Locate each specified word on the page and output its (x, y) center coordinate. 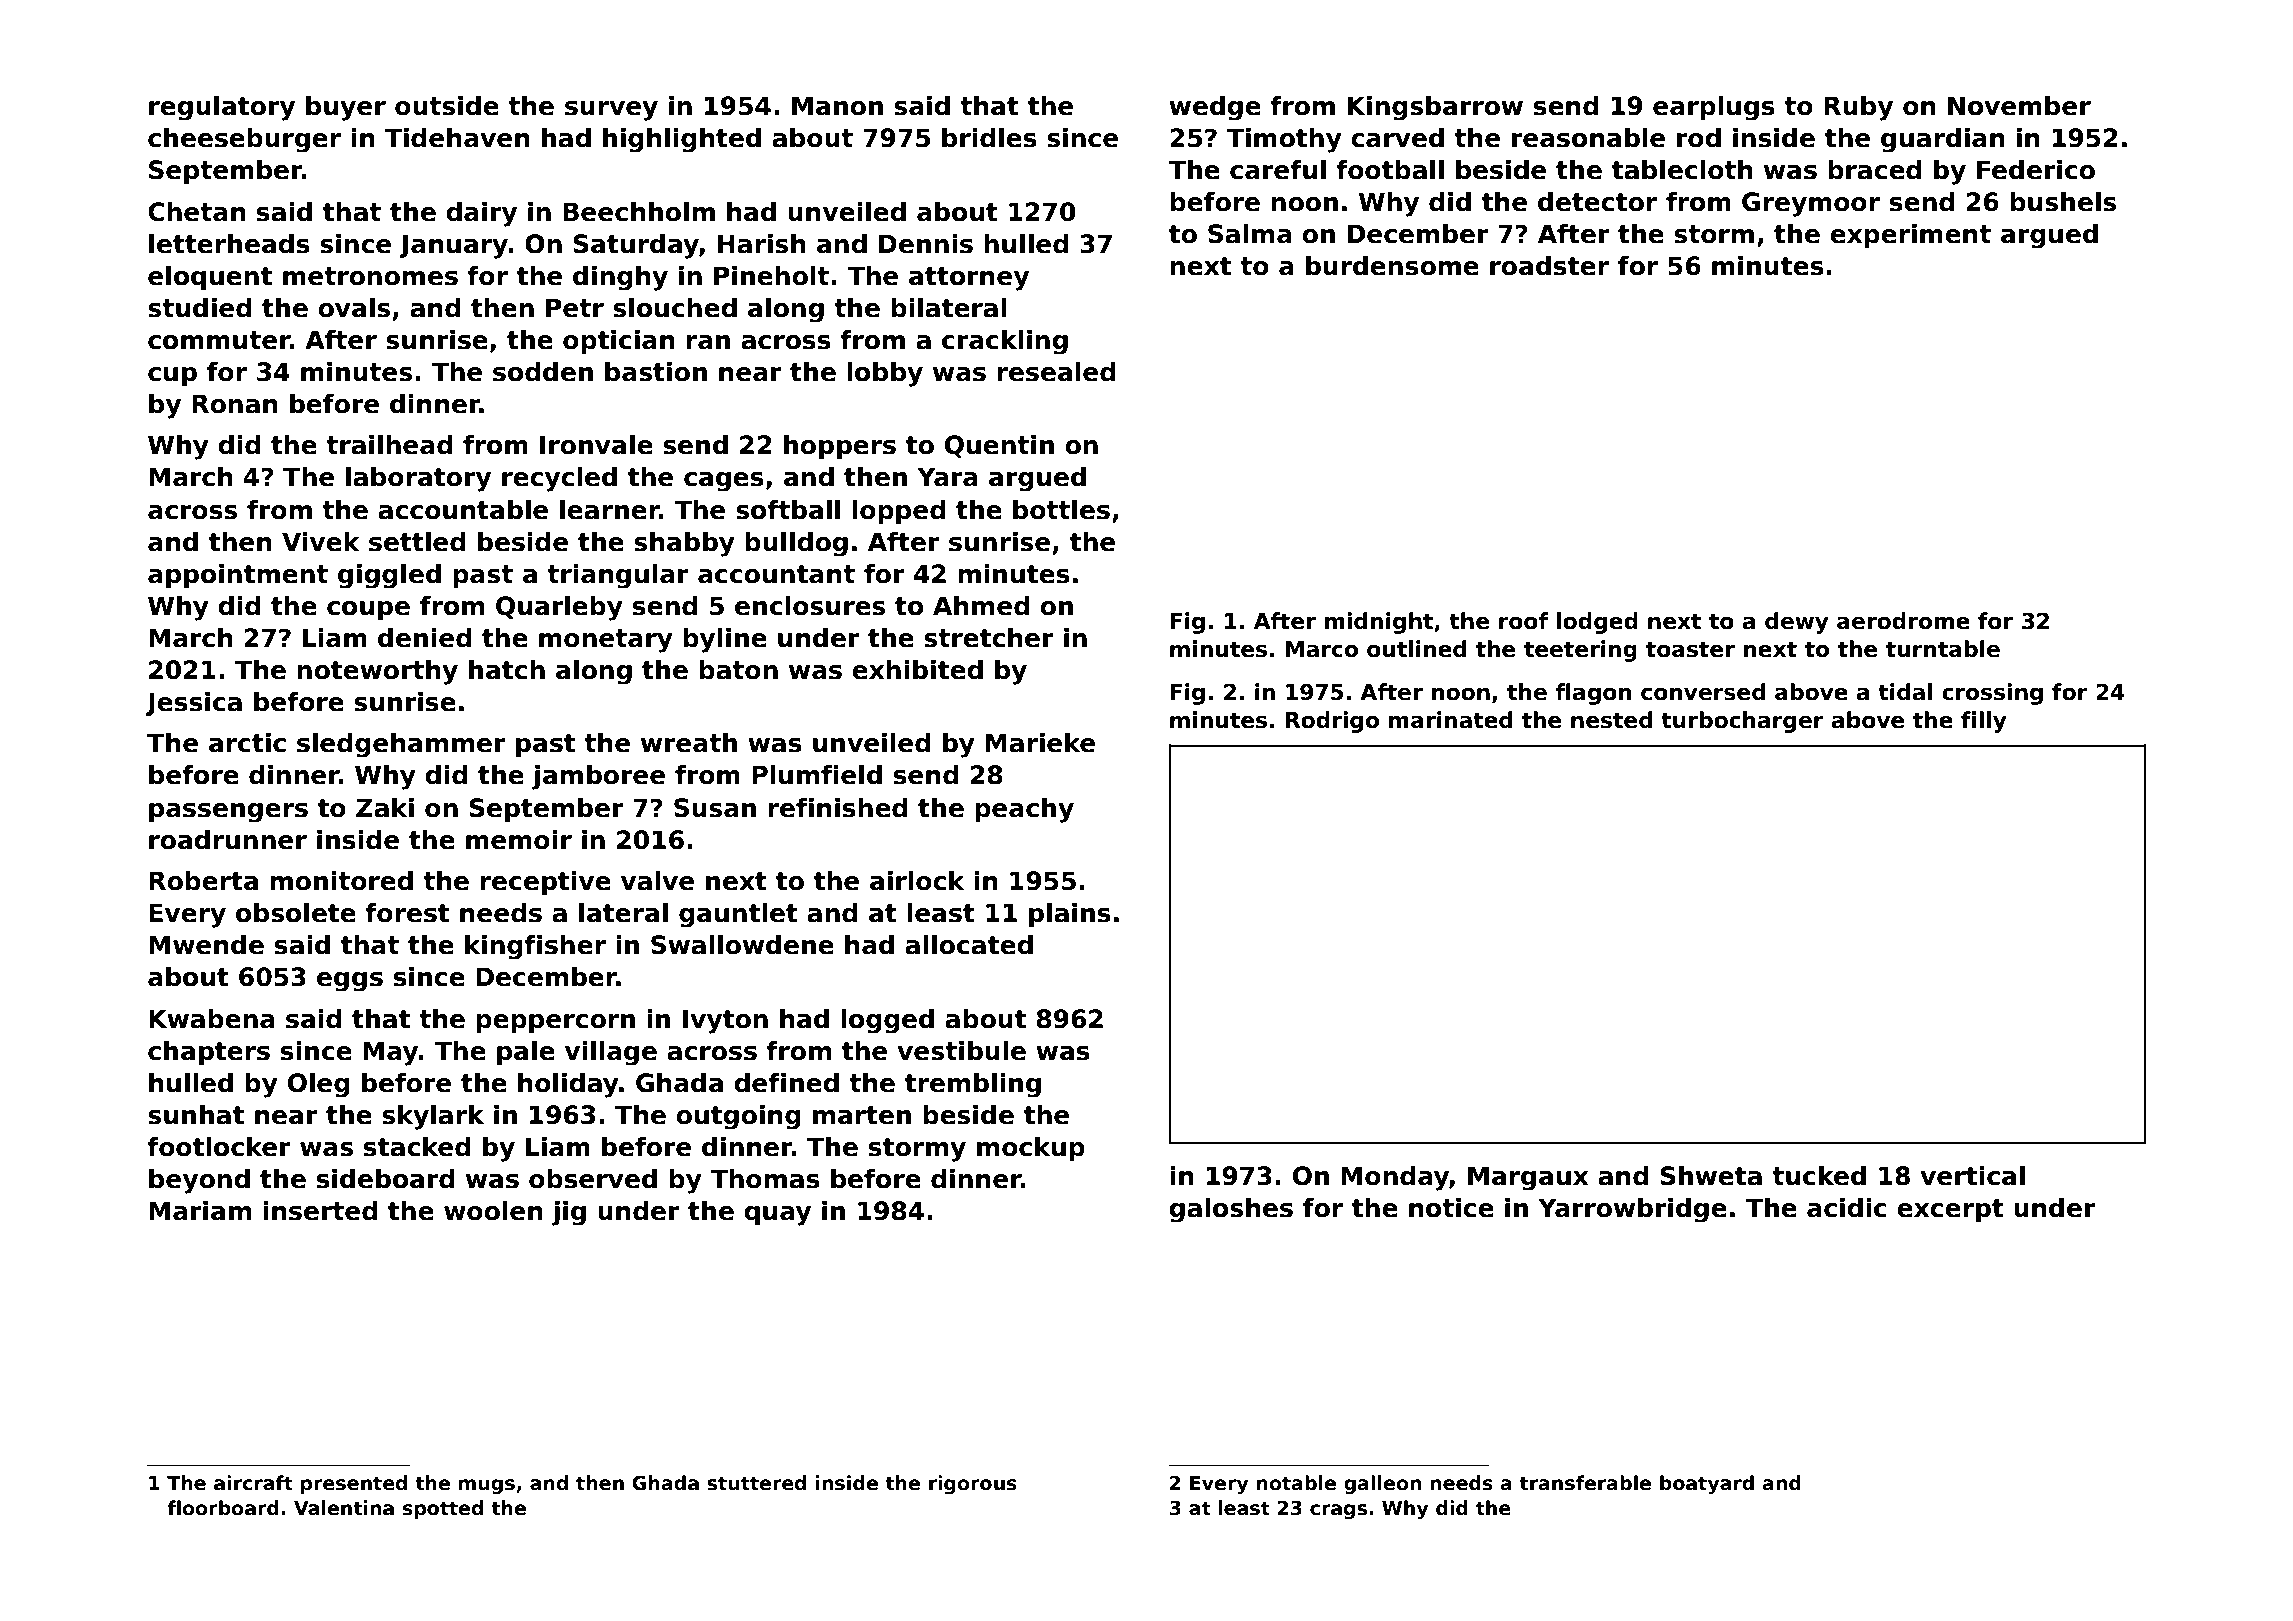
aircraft (253, 1483)
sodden (543, 372)
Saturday (636, 246)
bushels (2063, 202)
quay (777, 1216)
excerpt (1950, 1210)
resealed (1056, 372)
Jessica (194, 704)
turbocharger (1742, 722)
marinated (1450, 720)
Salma (1250, 234)
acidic (1847, 1208)
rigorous (973, 1484)
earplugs (1714, 108)
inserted (320, 1211)
